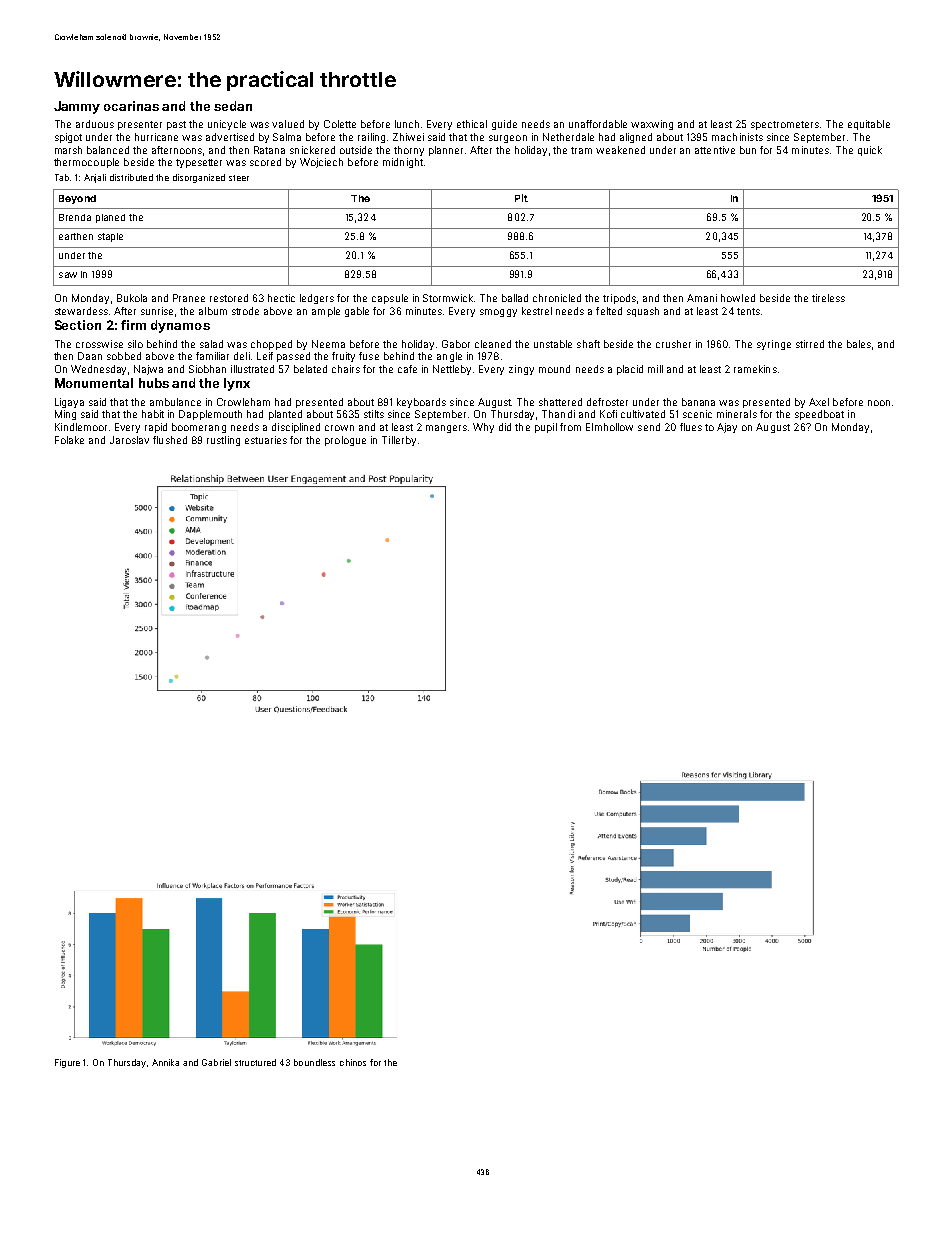  Describe the element at coordinates (785, 125) in the screenshot. I see `spectrometers` at that location.
